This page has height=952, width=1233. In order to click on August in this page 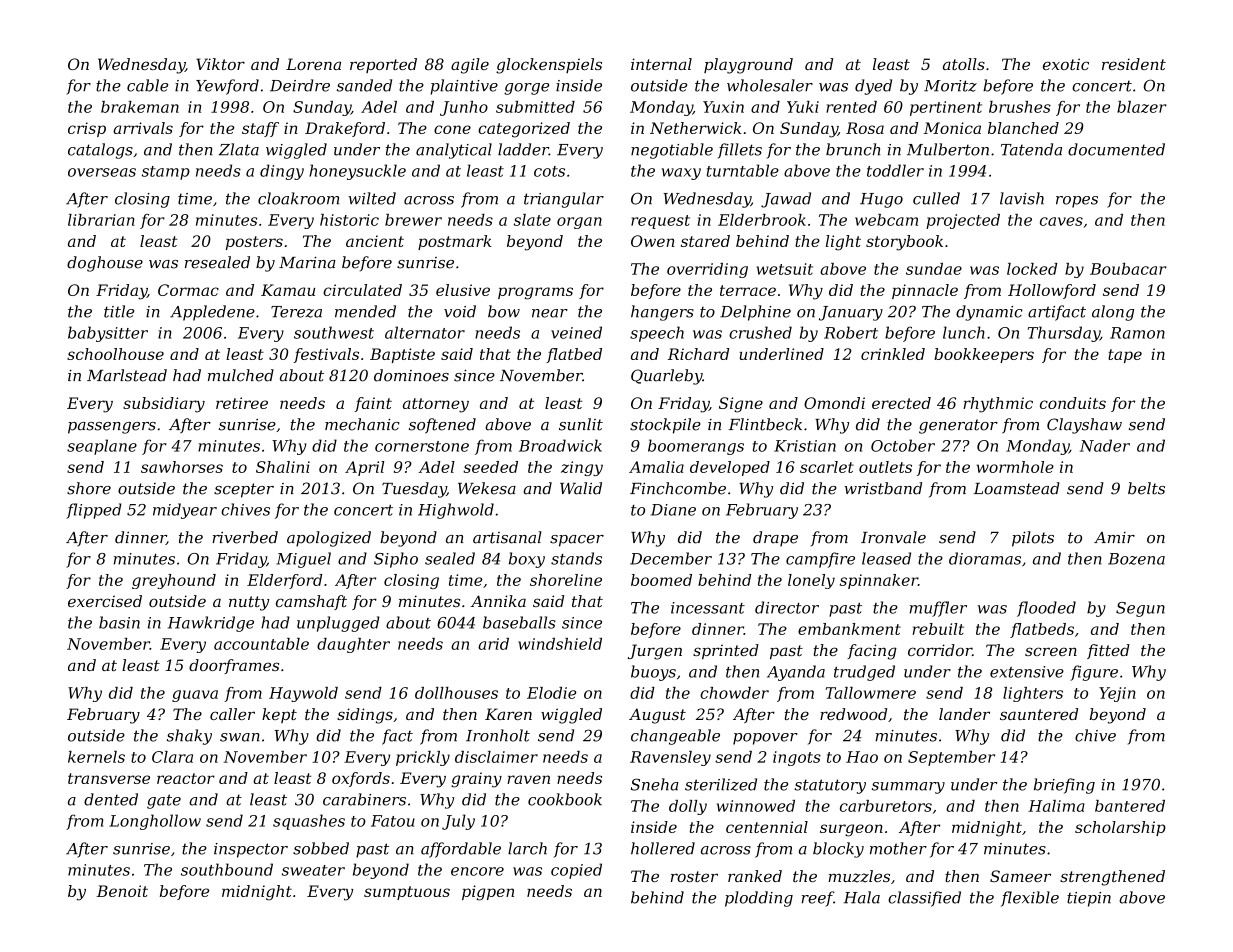, I will do `click(657, 716)`.
